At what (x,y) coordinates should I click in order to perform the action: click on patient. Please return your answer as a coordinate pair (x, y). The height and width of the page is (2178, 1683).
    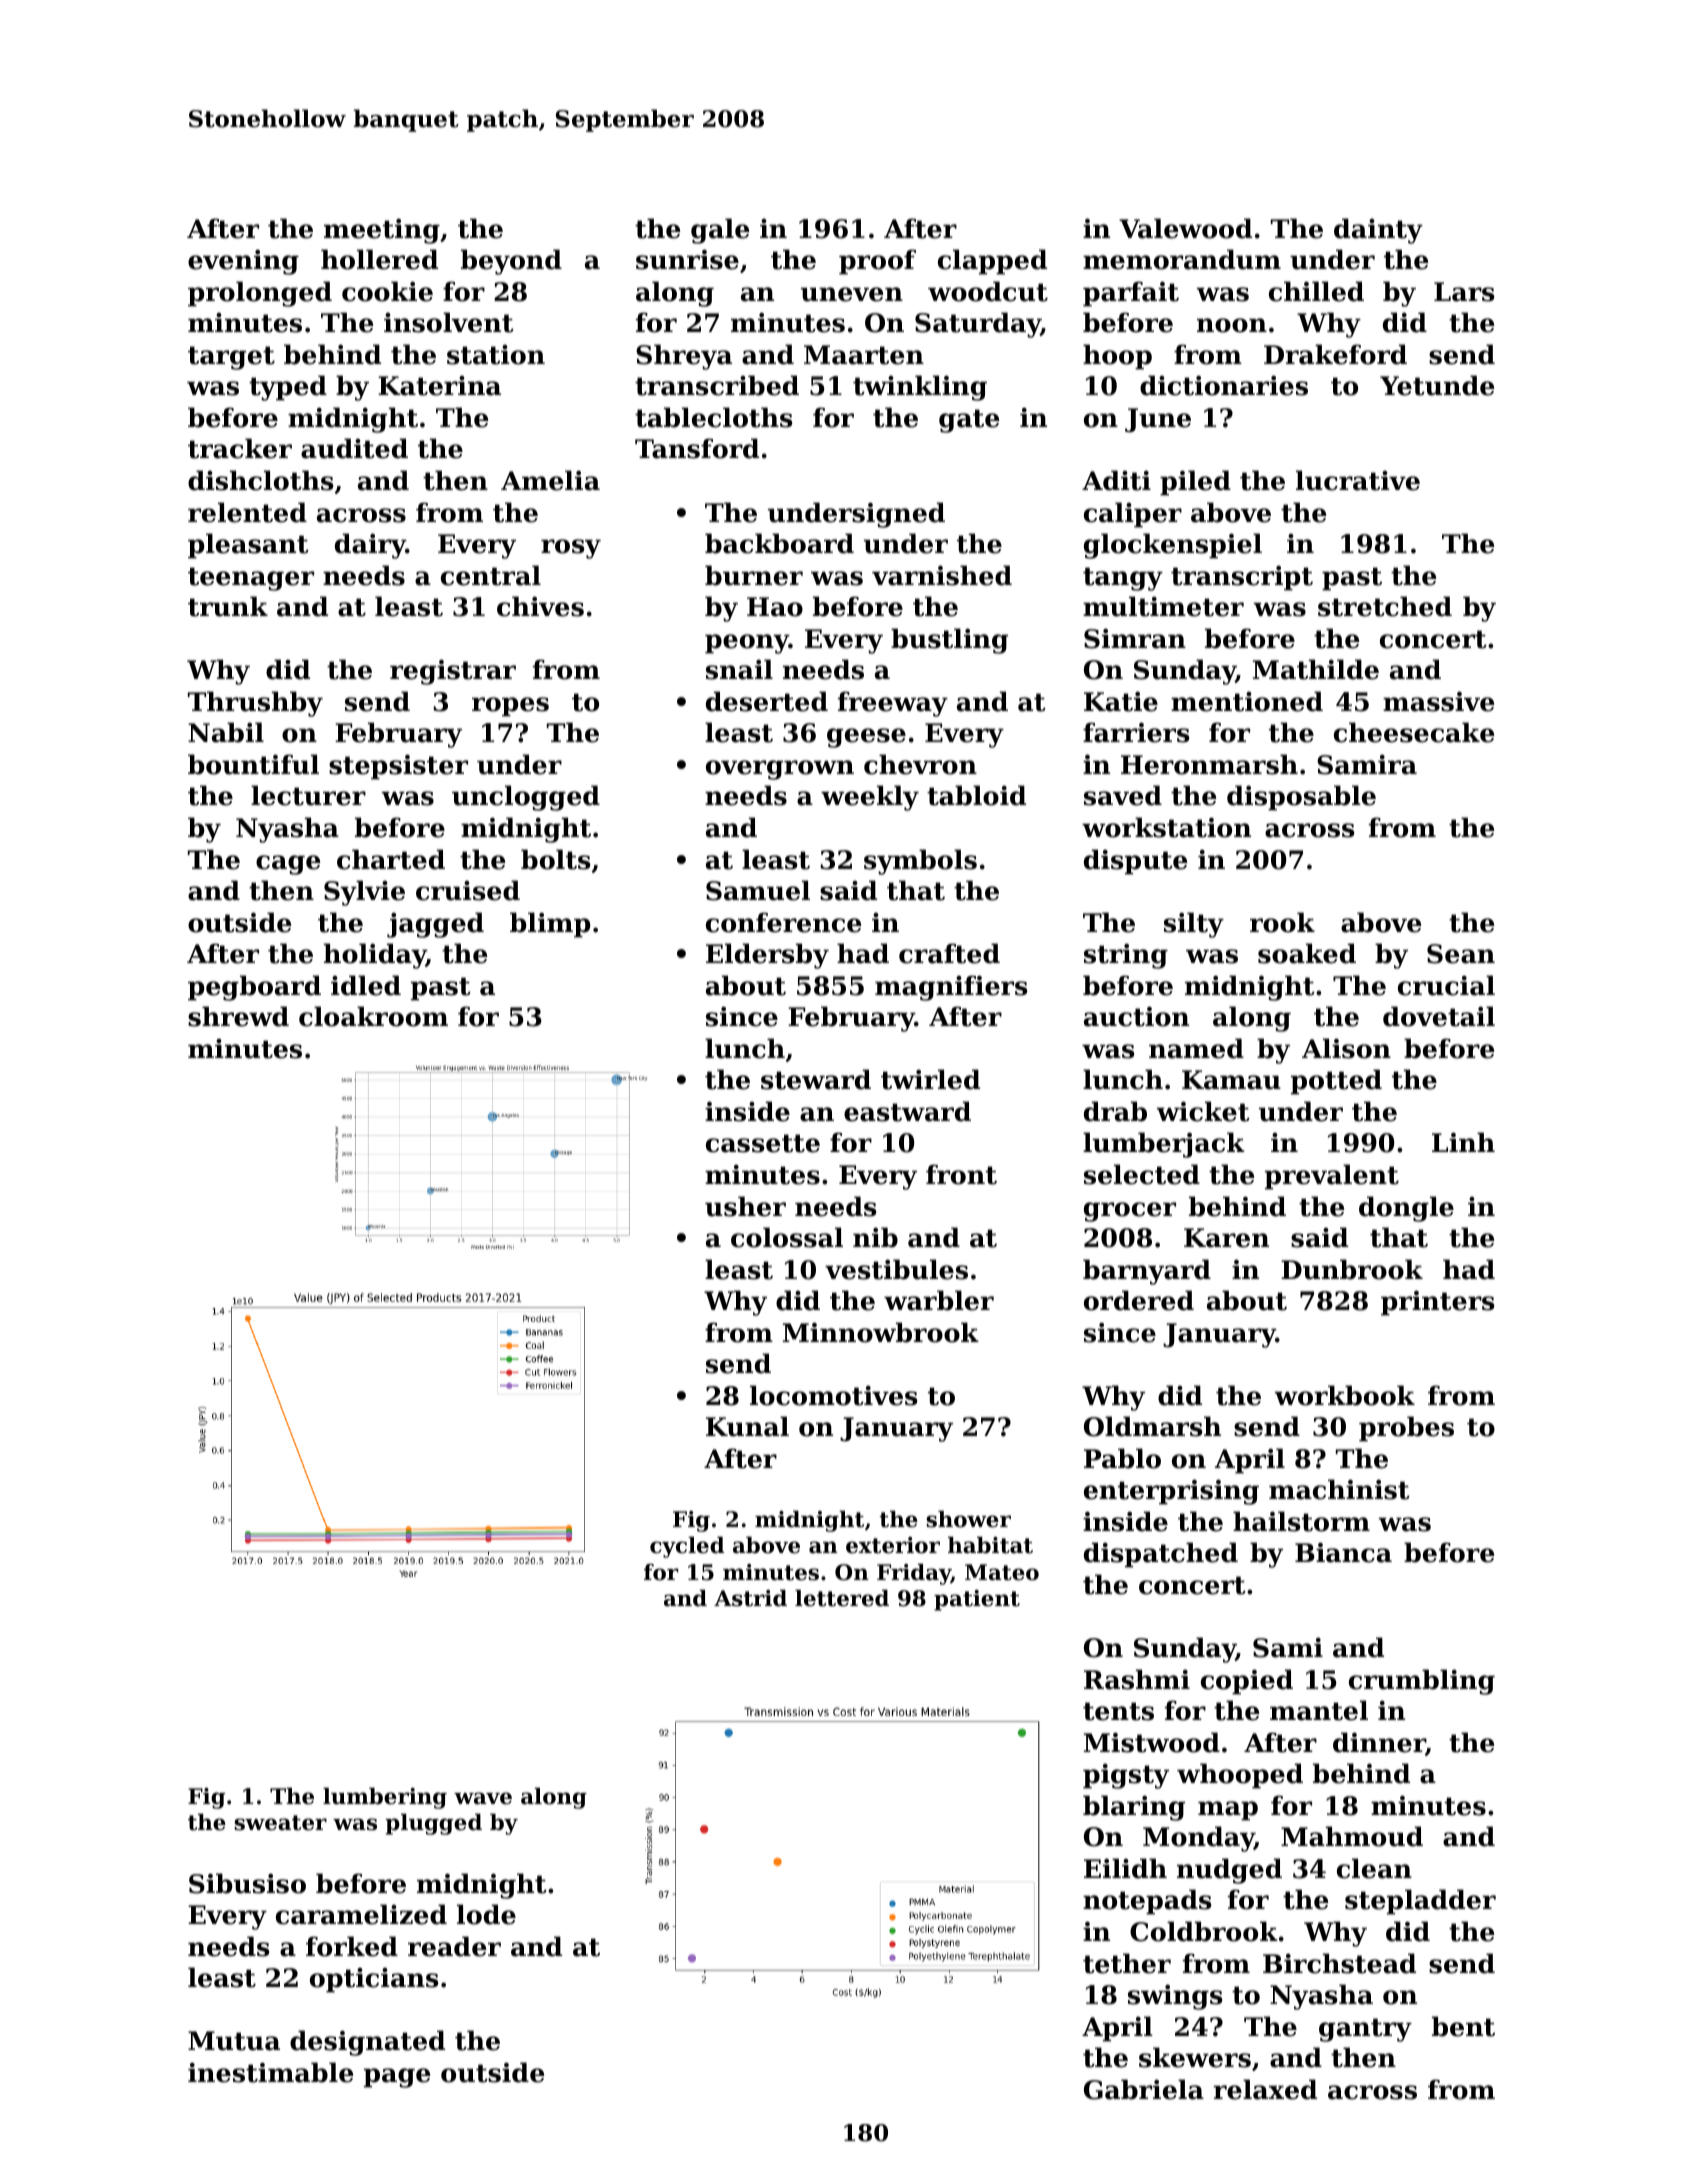
    Looking at the image, I should click on (977, 1600).
